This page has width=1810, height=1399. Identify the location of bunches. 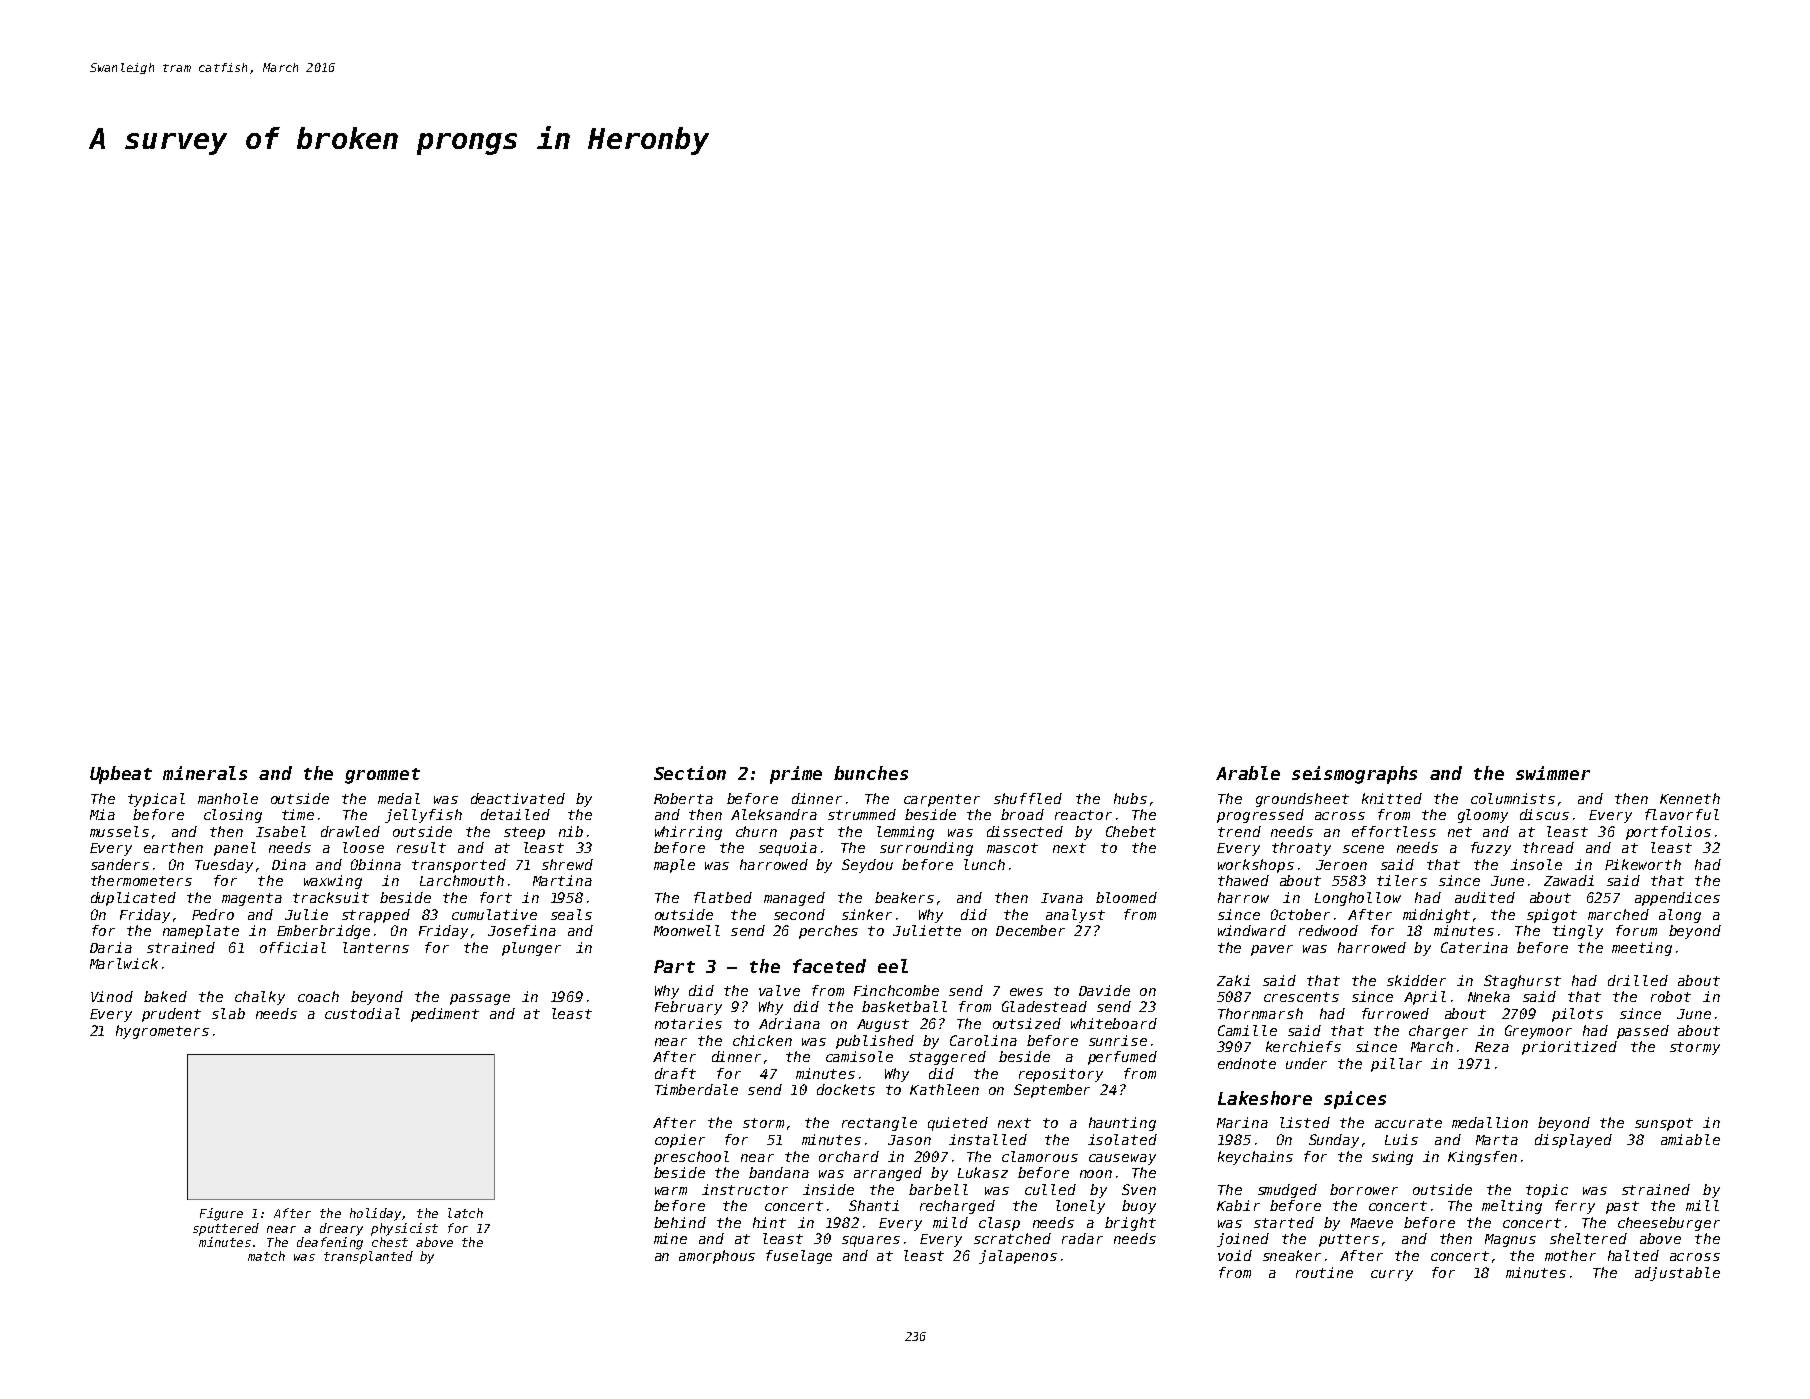
(871, 773).
